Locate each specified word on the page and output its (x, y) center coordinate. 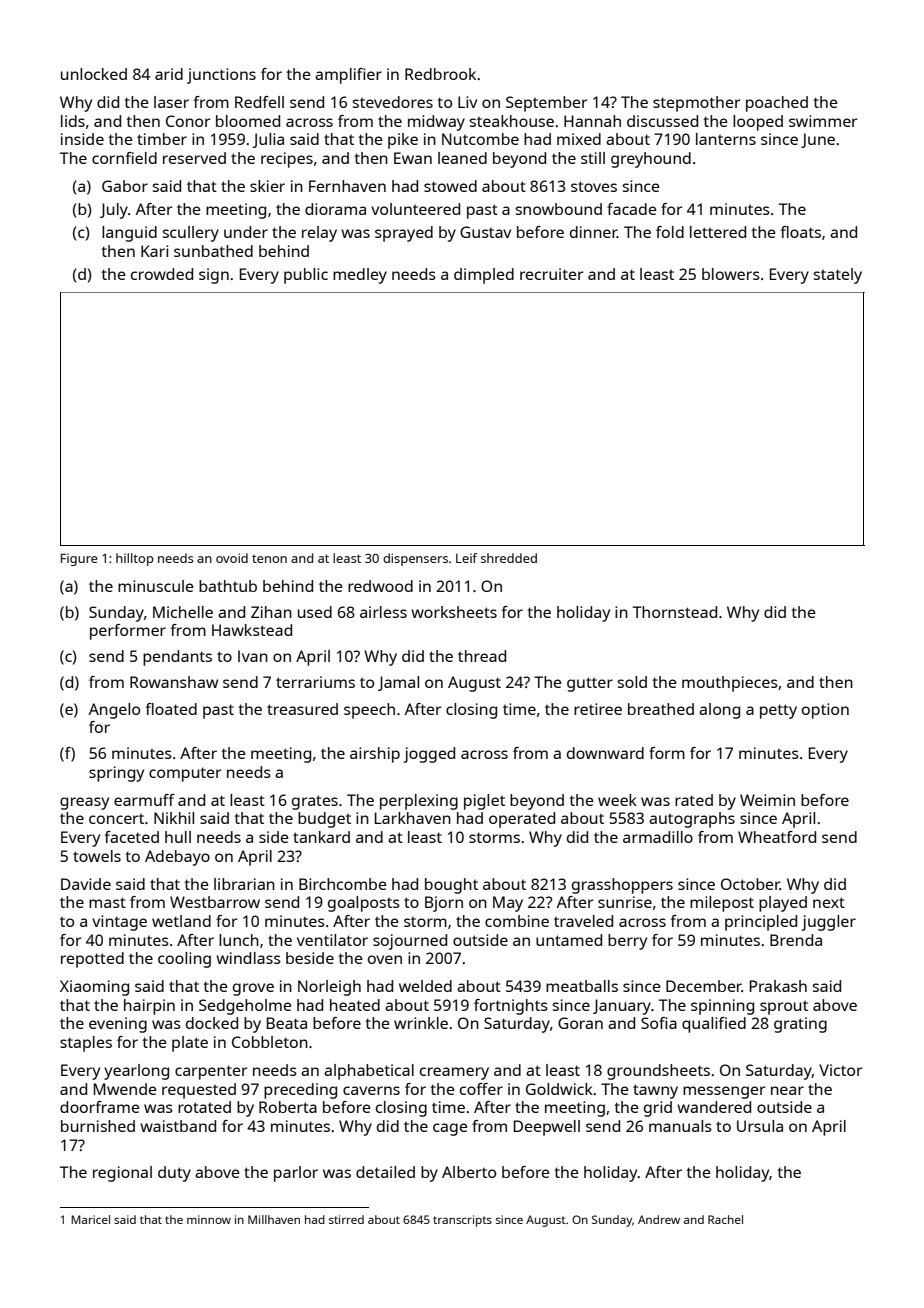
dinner (593, 232)
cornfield (124, 158)
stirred (346, 1219)
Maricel (90, 1219)
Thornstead (675, 612)
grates (315, 802)
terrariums (315, 682)
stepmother (697, 104)
